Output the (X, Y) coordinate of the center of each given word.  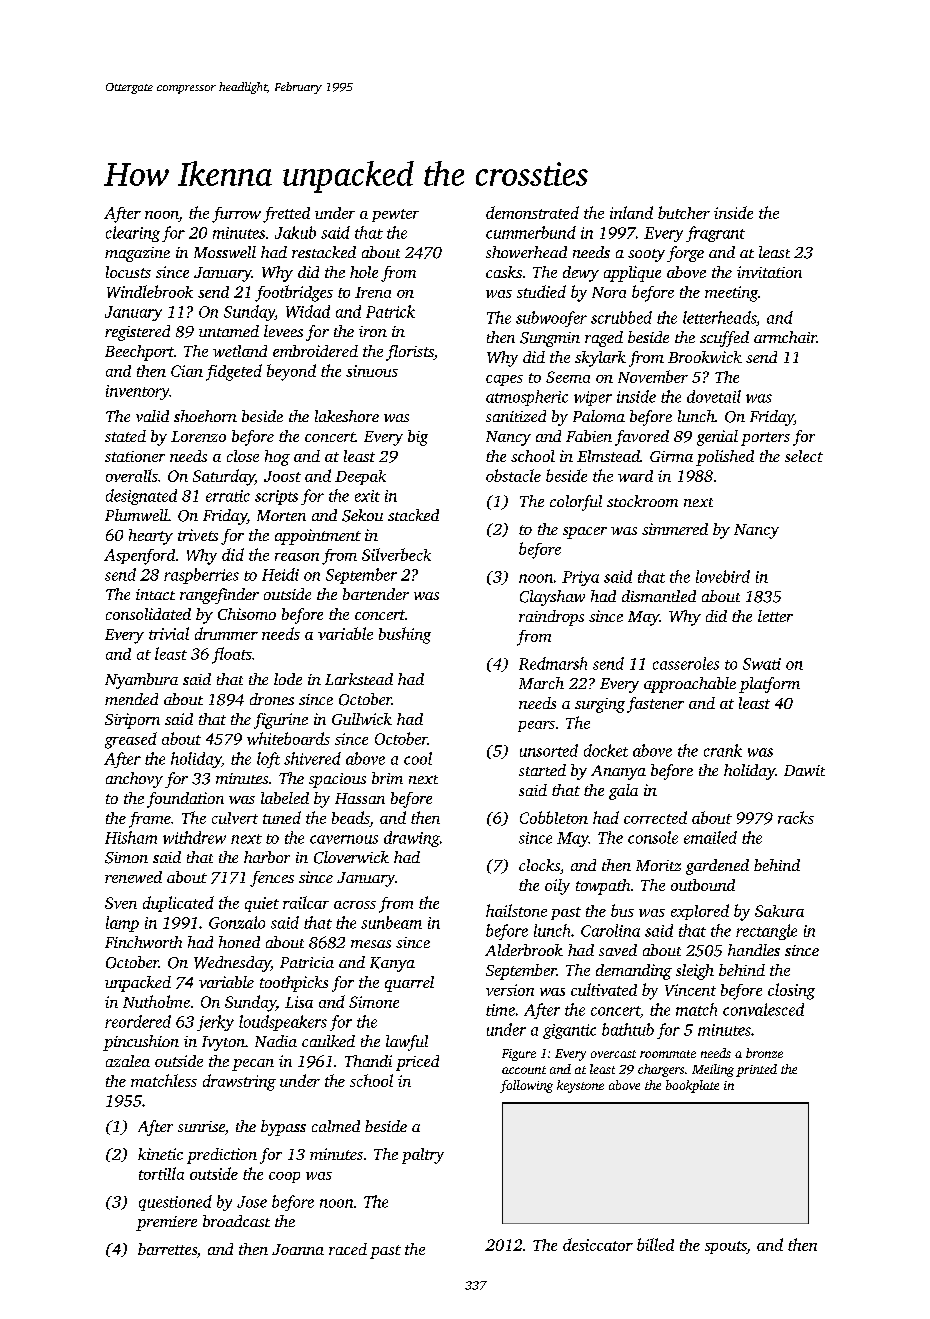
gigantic (569, 1031)
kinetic (160, 1154)
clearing (133, 234)
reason (297, 557)
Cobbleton (554, 817)
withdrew (194, 837)
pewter (395, 215)
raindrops (551, 618)
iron (373, 331)
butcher (684, 212)
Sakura (779, 911)
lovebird (723, 576)
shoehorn (205, 416)
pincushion (141, 1043)
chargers (661, 1070)
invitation (769, 272)
